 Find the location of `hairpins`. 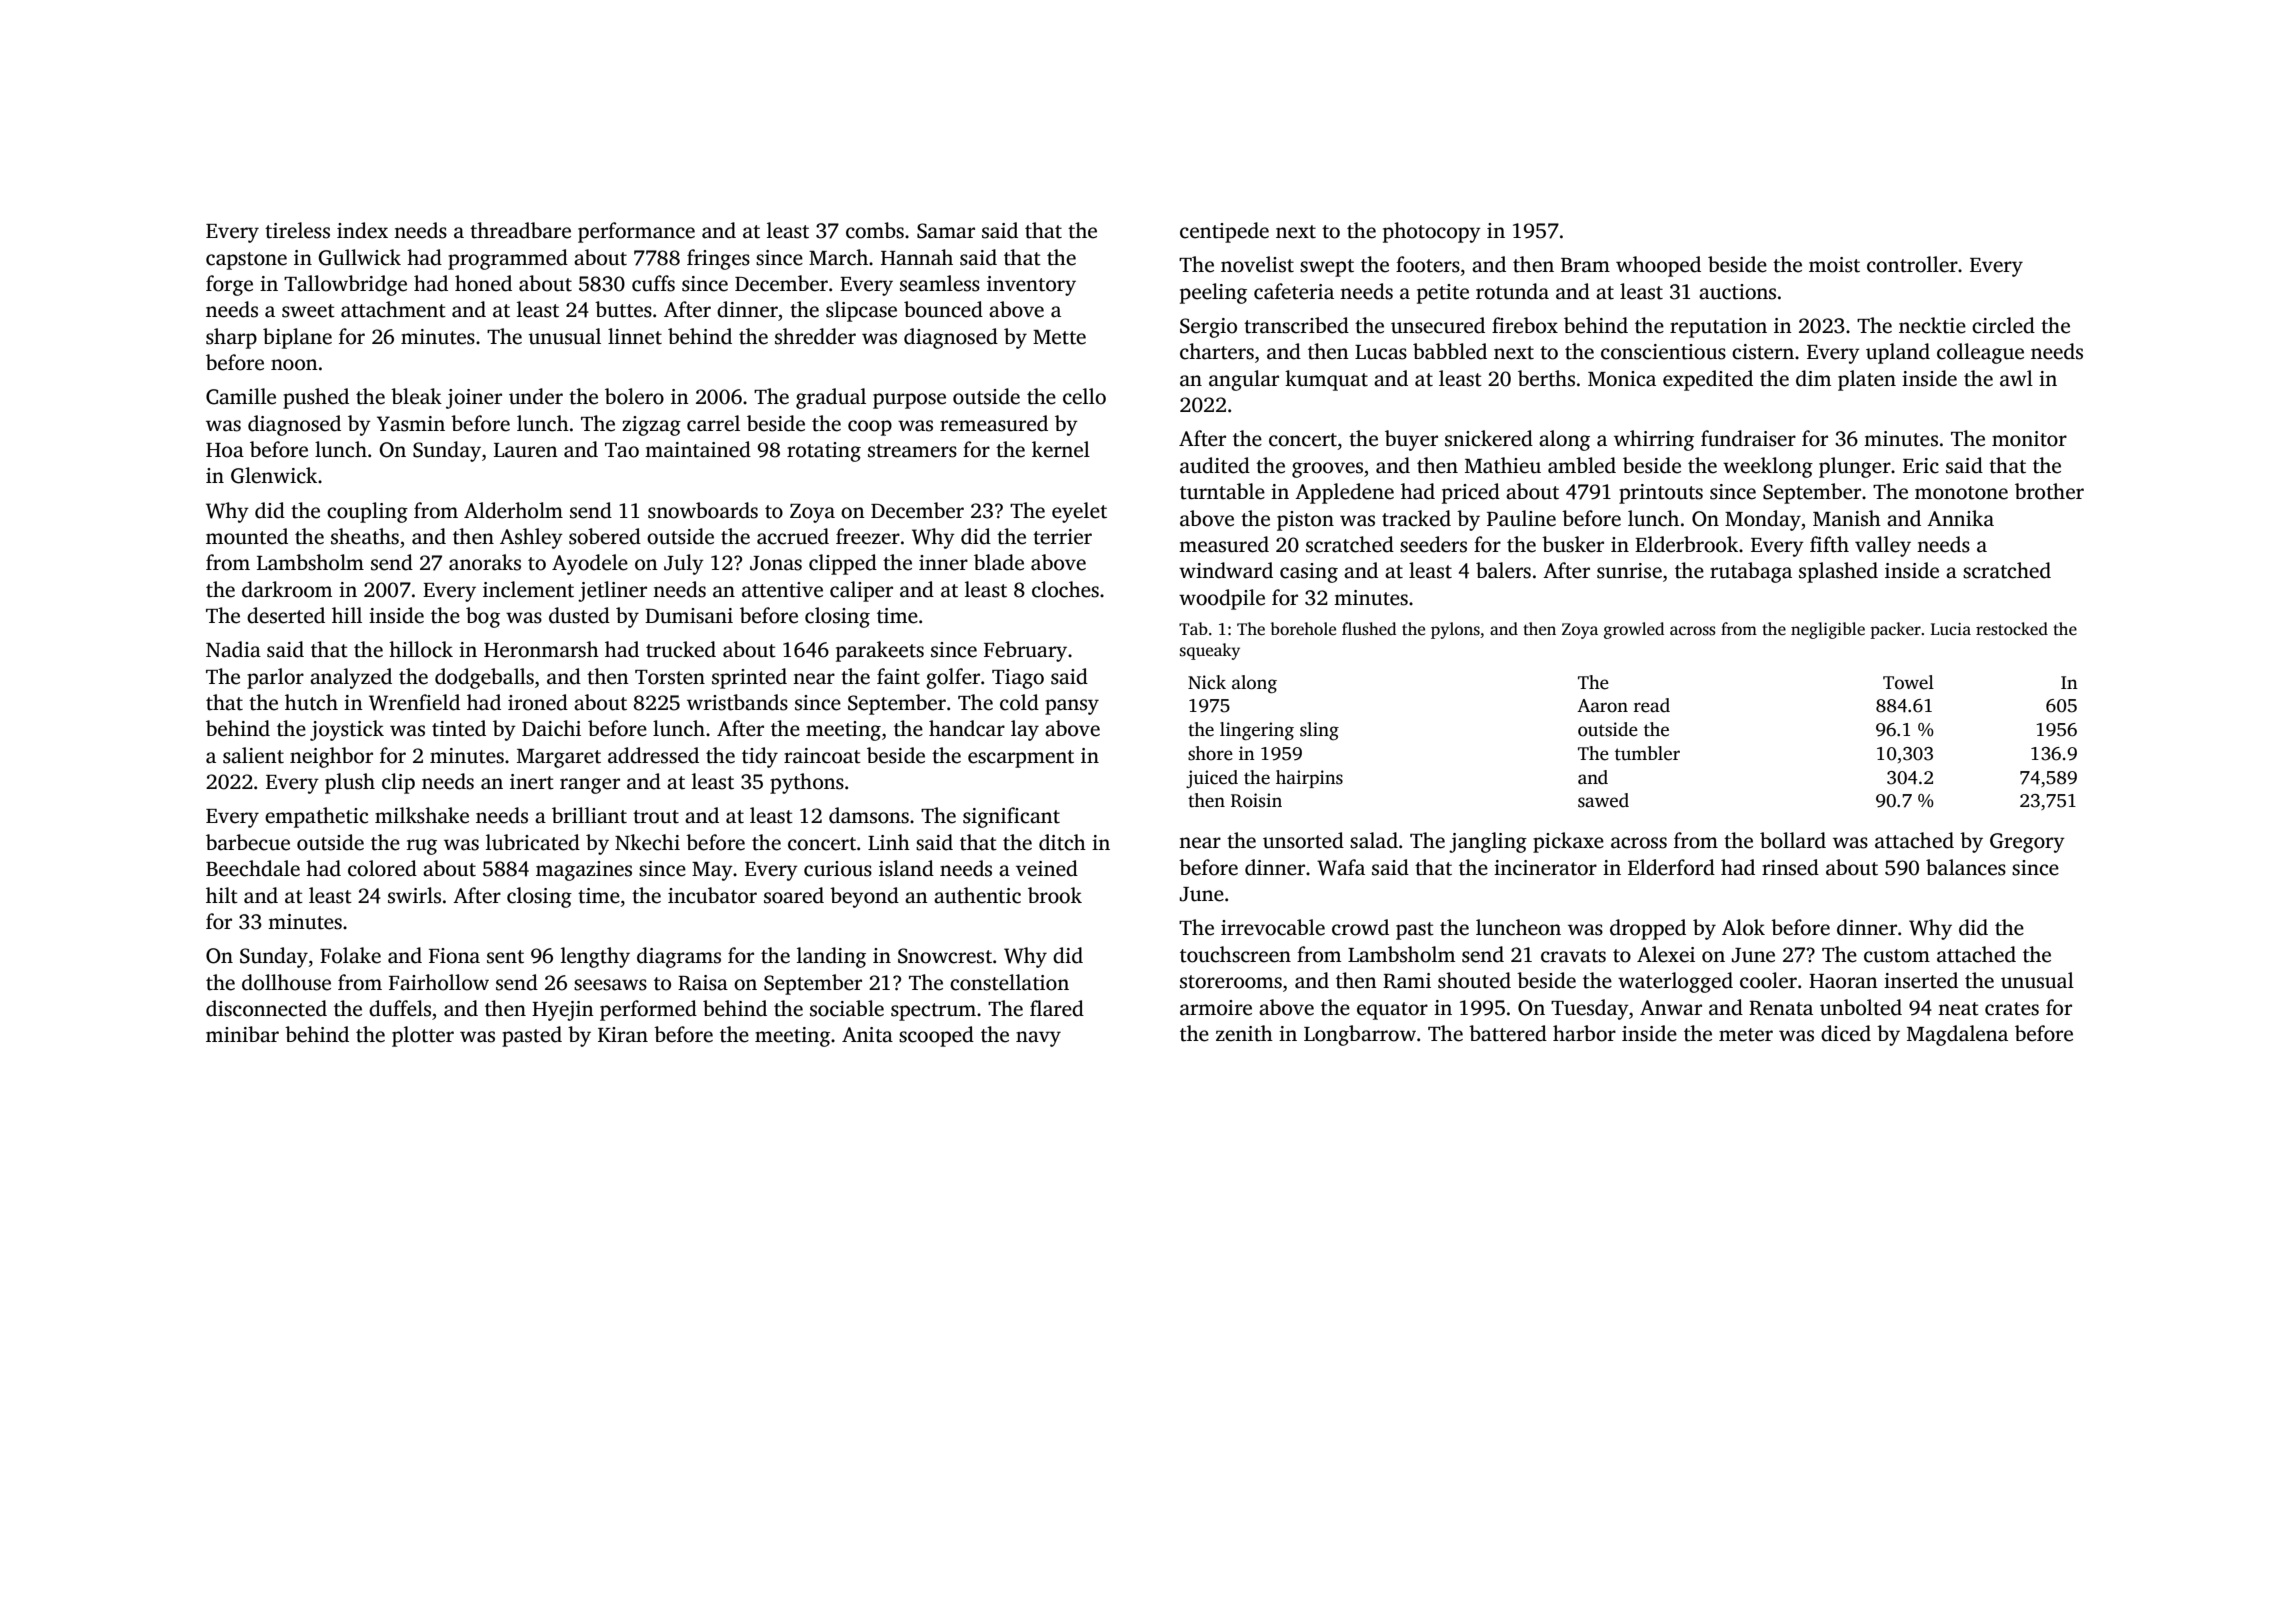

hairpins is located at coordinates (1309, 779).
